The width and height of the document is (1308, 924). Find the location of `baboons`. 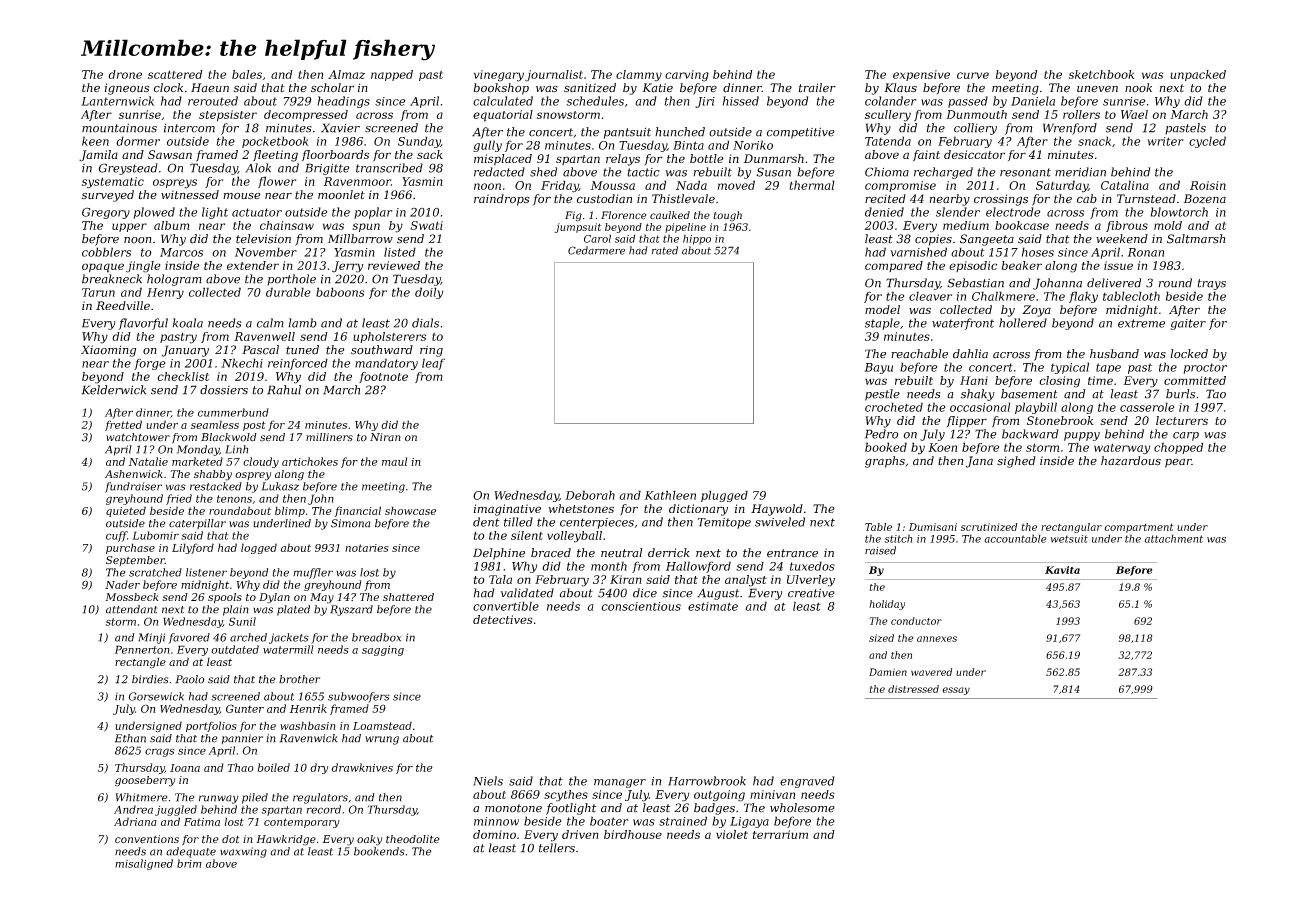

baboons is located at coordinates (340, 292).
